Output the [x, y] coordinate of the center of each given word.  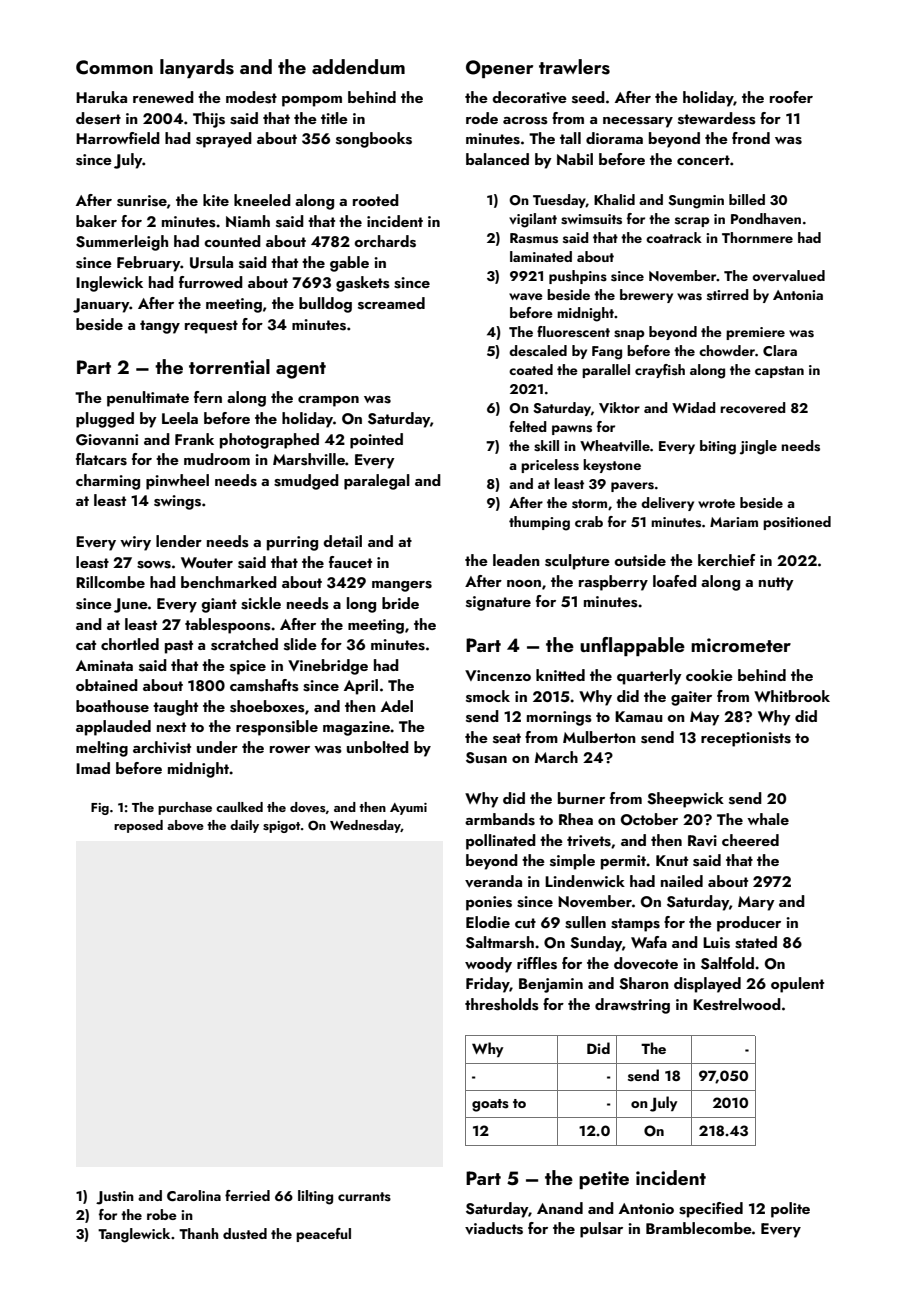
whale [768, 819]
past [179, 647]
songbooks [374, 140]
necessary [638, 122]
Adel [397, 706]
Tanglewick [134, 1235]
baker [96, 221]
